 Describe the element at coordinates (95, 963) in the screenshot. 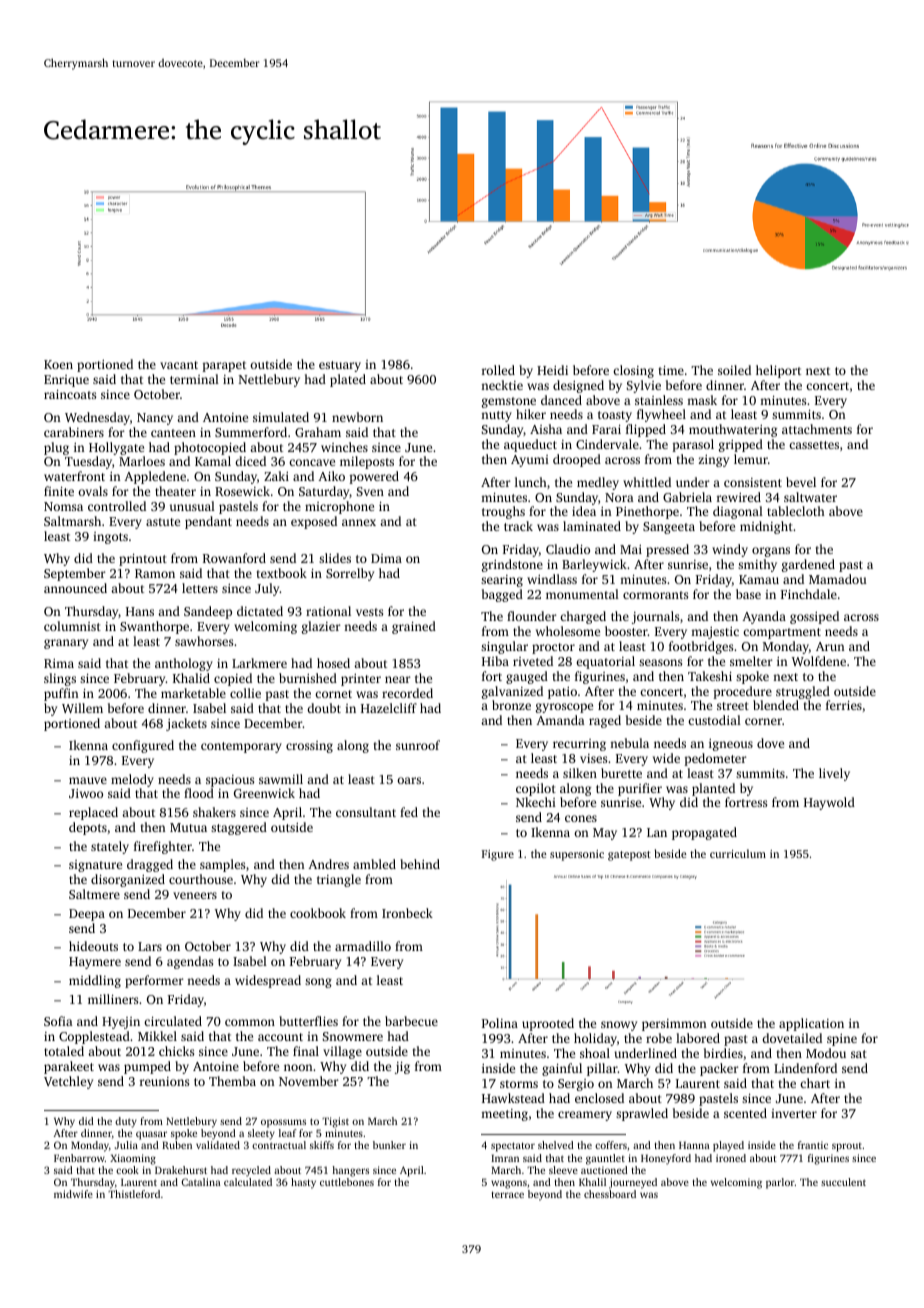

I see `Haymere` at that location.
